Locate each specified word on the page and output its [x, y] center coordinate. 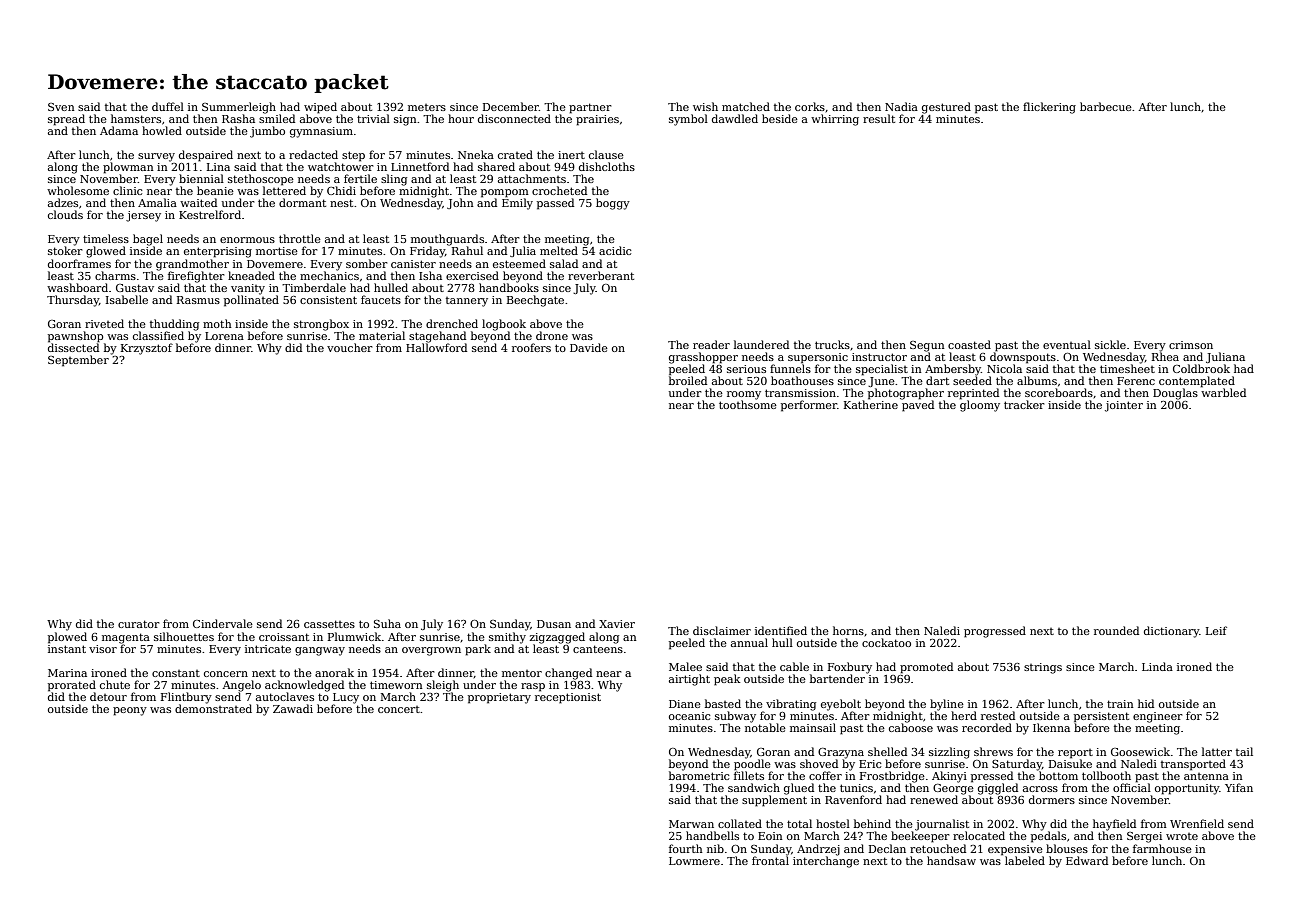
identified [781, 630]
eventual [1067, 344]
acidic [615, 250]
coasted [969, 344]
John [460, 203]
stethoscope [261, 180]
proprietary [499, 698]
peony [130, 711]
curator [138, 624]
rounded [1116, 630]
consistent [328, 300]
